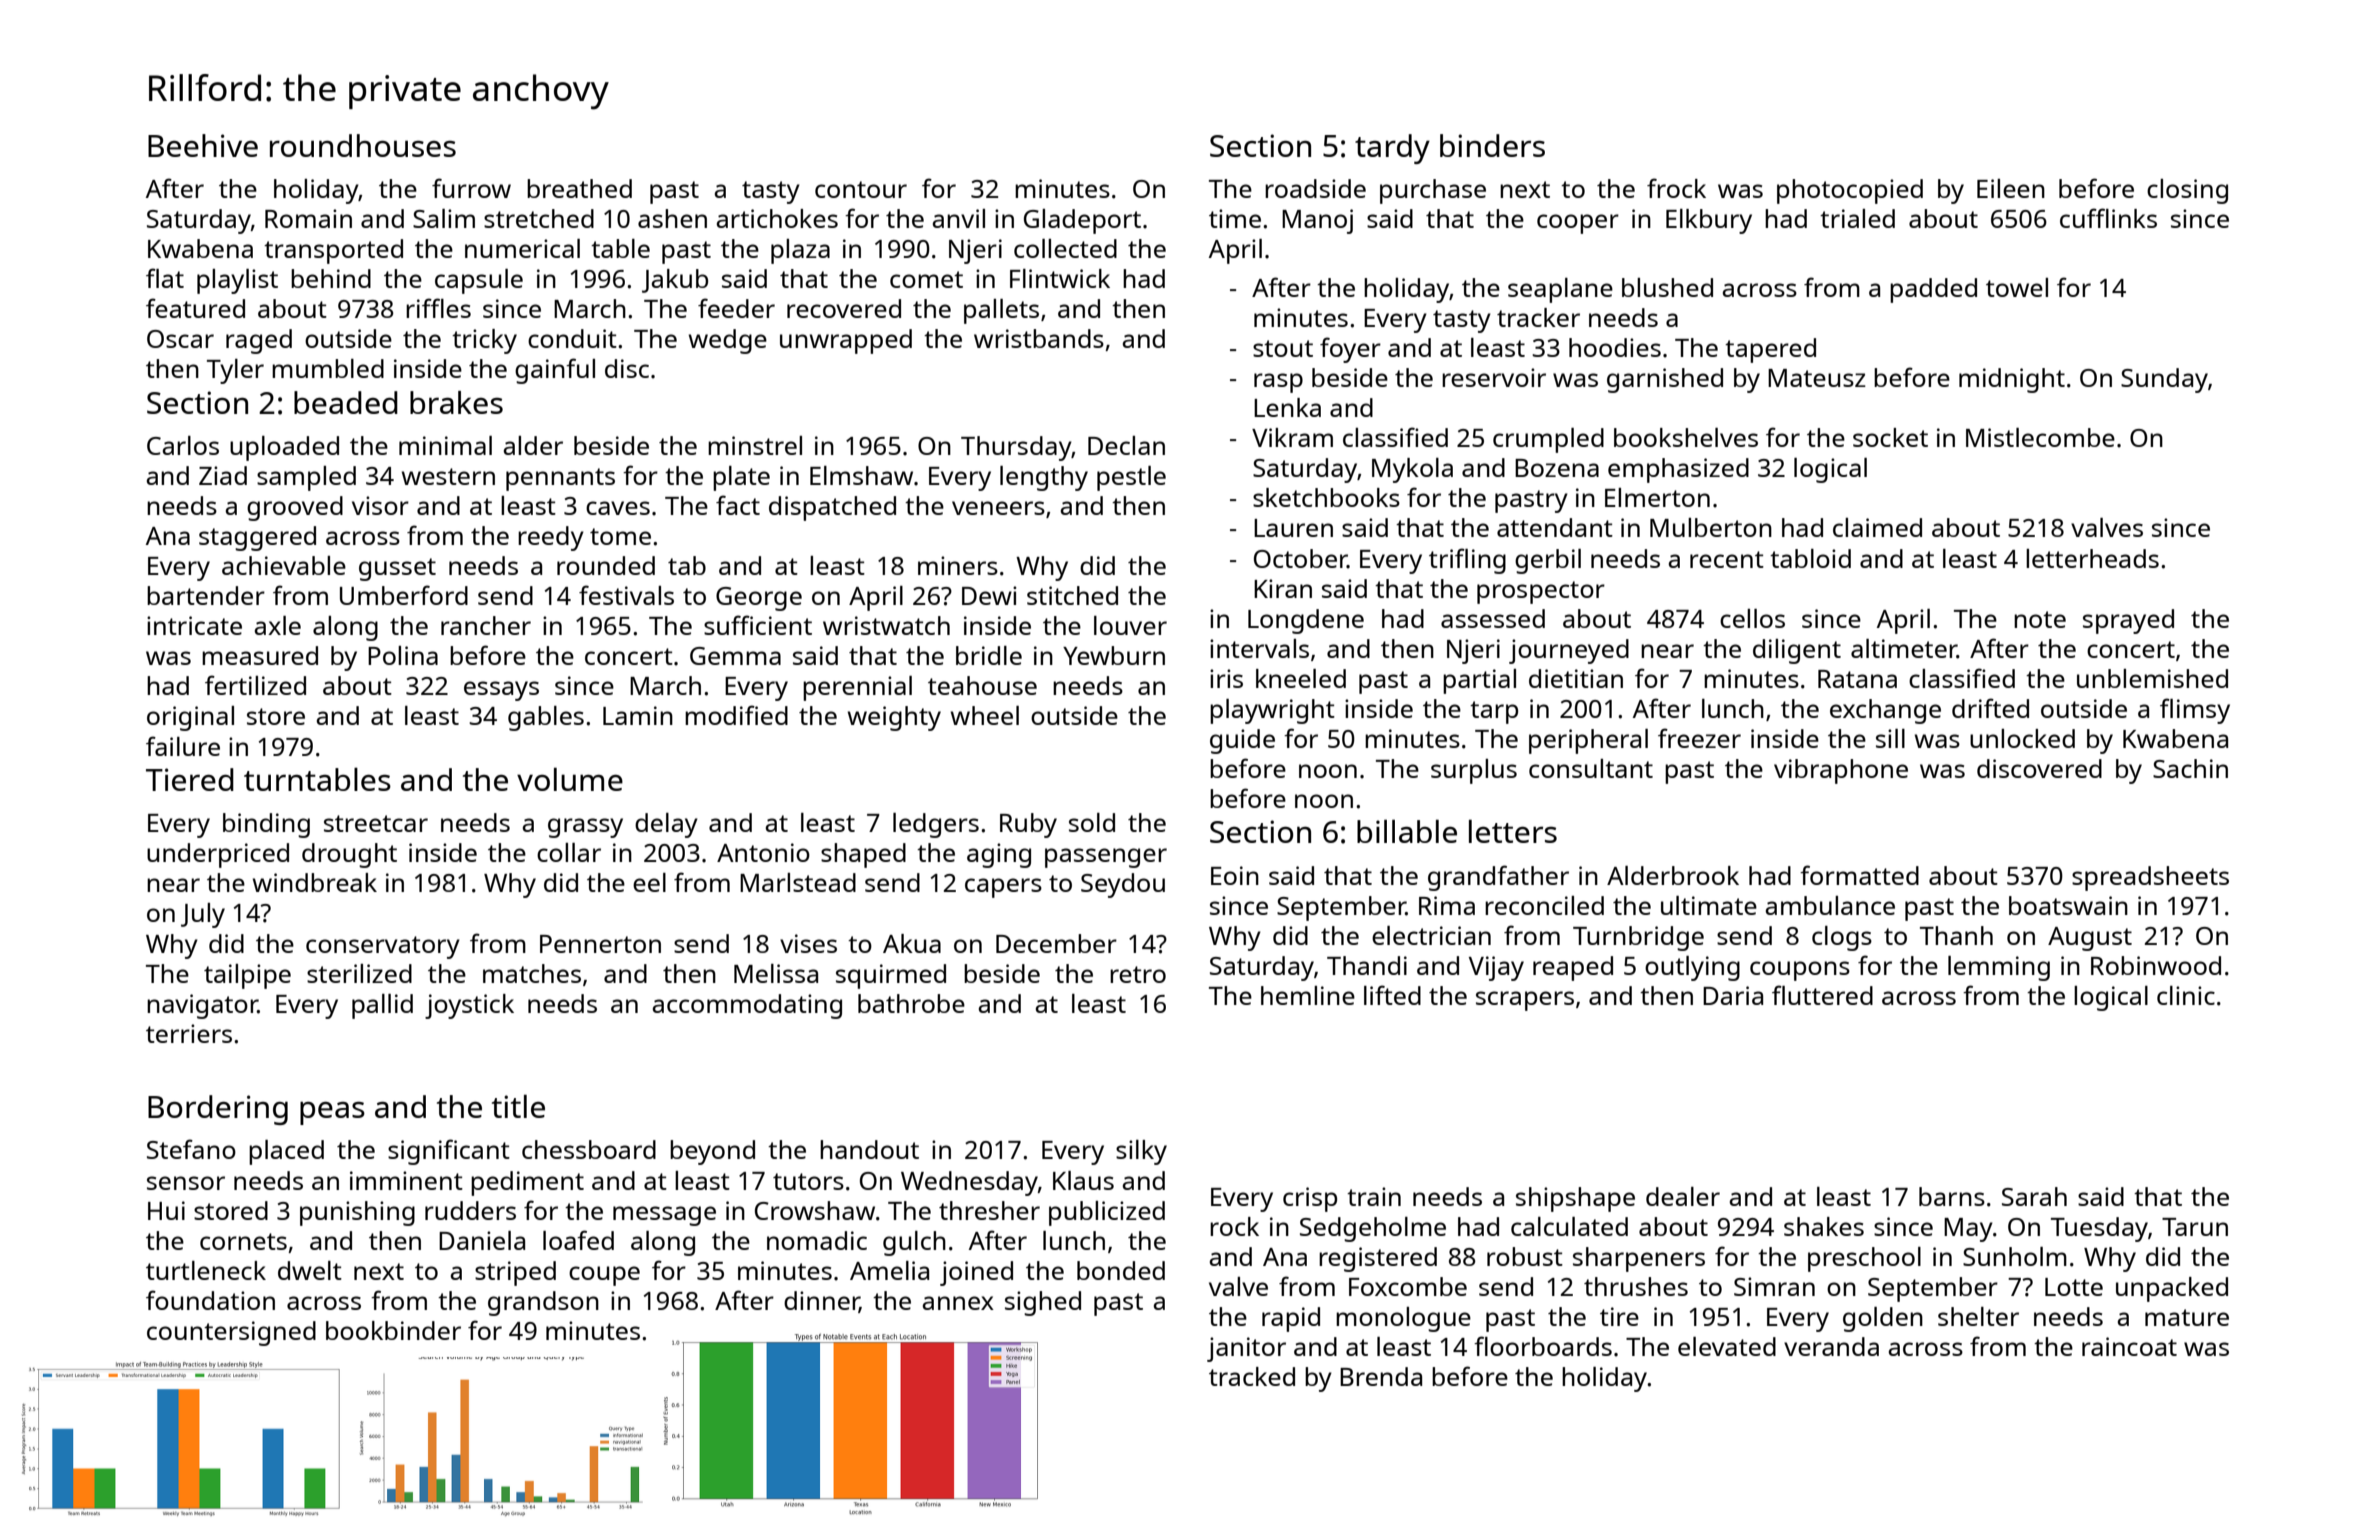  What do you see at coordinates (1841, 771) in the screenshot?
I see `vibraphone` at bounding box center [1841, 771].
